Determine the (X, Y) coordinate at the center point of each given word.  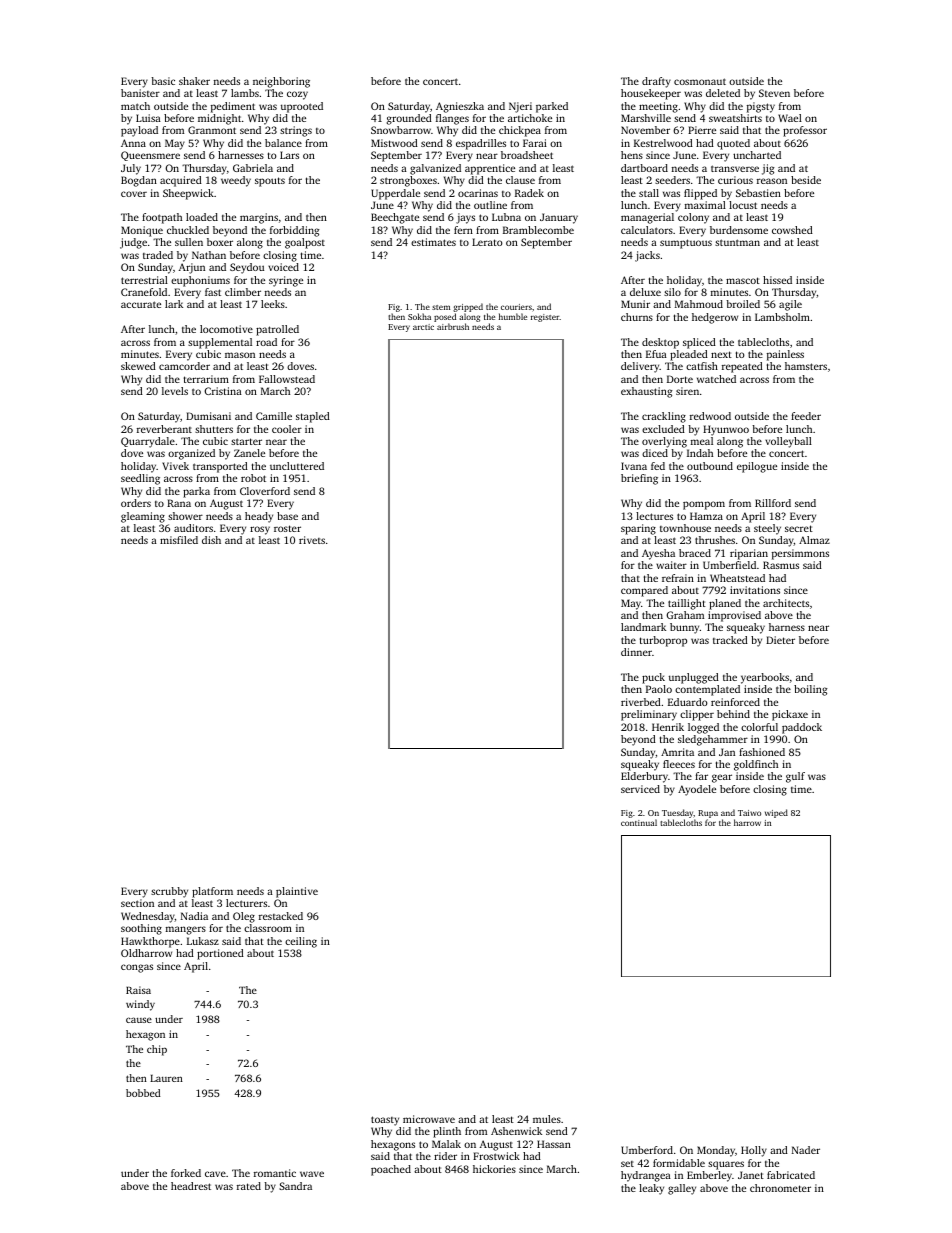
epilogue (757, 467)
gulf (795, 777)
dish (211, 540)
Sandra (295, 1186)
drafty (656, 82)
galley (682, 1189)
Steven (774, 93)
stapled (313, 417)
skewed (138, 366)
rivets (312, 540)
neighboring (281, 82)
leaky (651, 1189)
